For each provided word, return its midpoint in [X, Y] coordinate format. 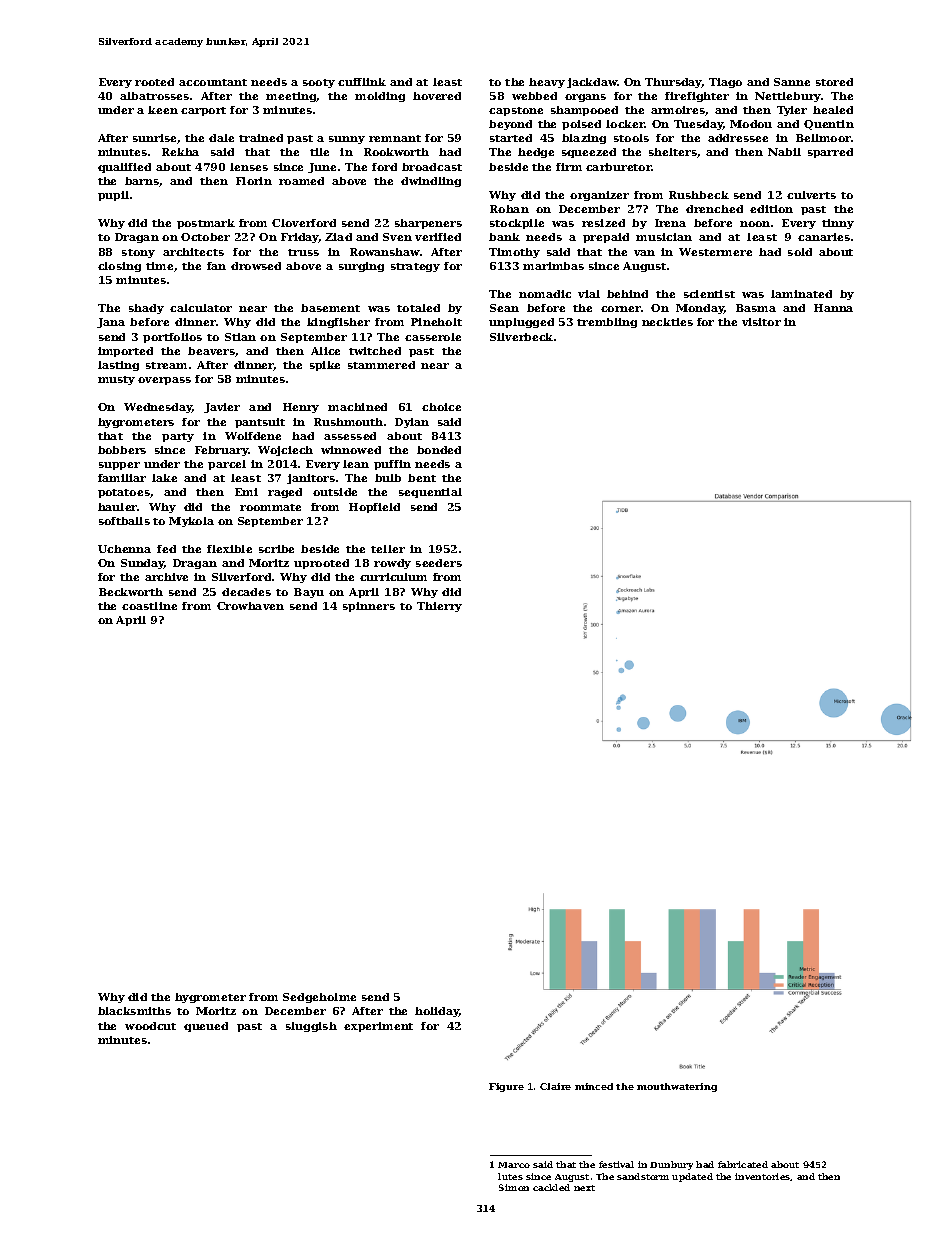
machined [357, 407]
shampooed [584, 111]
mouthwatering [677, 1087]
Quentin [829, 125]
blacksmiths [134, 1011]
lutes [510, 1176]
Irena [670, 223]
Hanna [833, 308]
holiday [437, 1012]
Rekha [180, 152]
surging [361, 267]
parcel [227, 465]
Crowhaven [250, 606]
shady [146, 309]
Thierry [439, 607]
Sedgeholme [319, 998]
